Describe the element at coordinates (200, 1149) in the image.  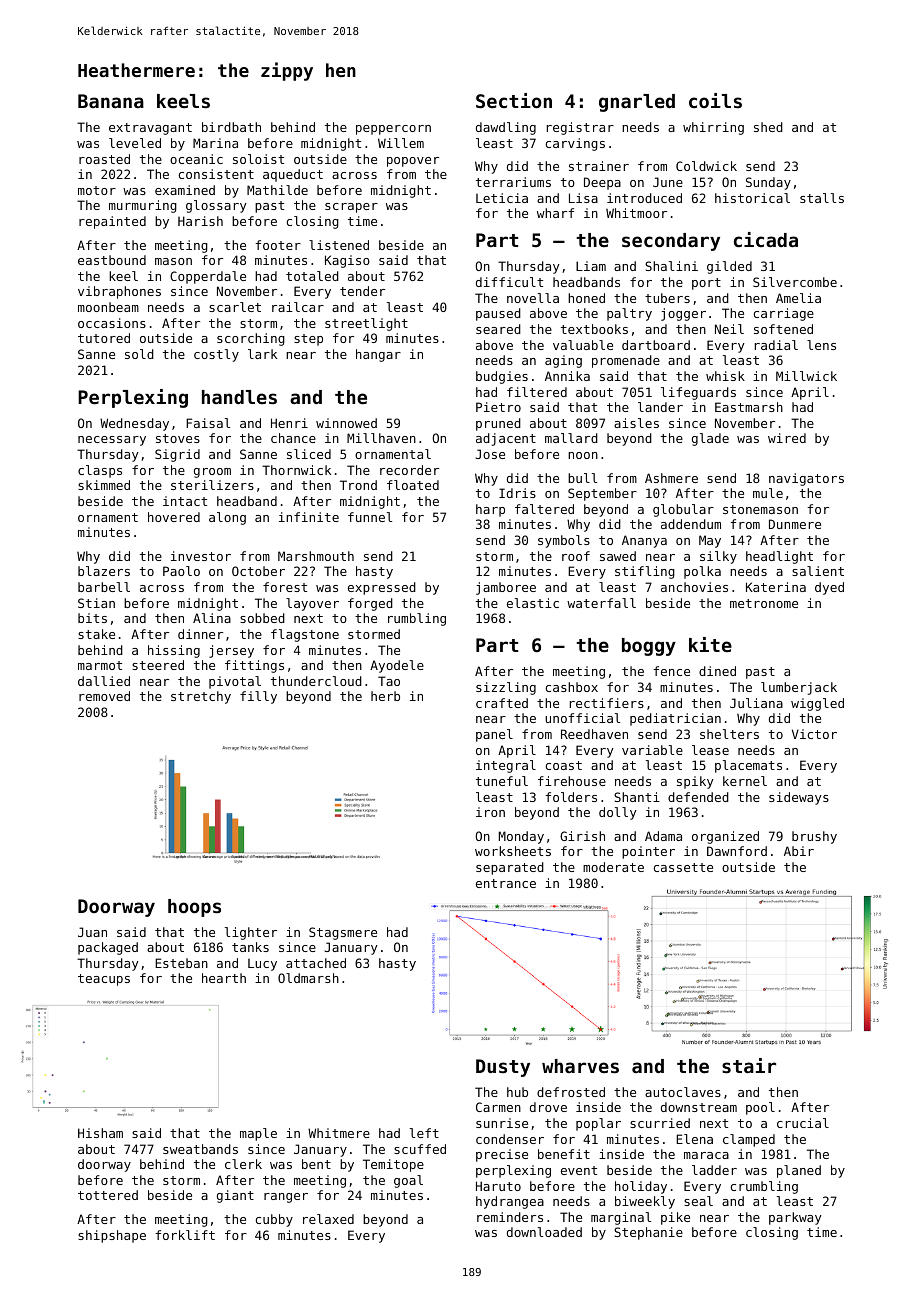
I see `sweatbands` at that location.
